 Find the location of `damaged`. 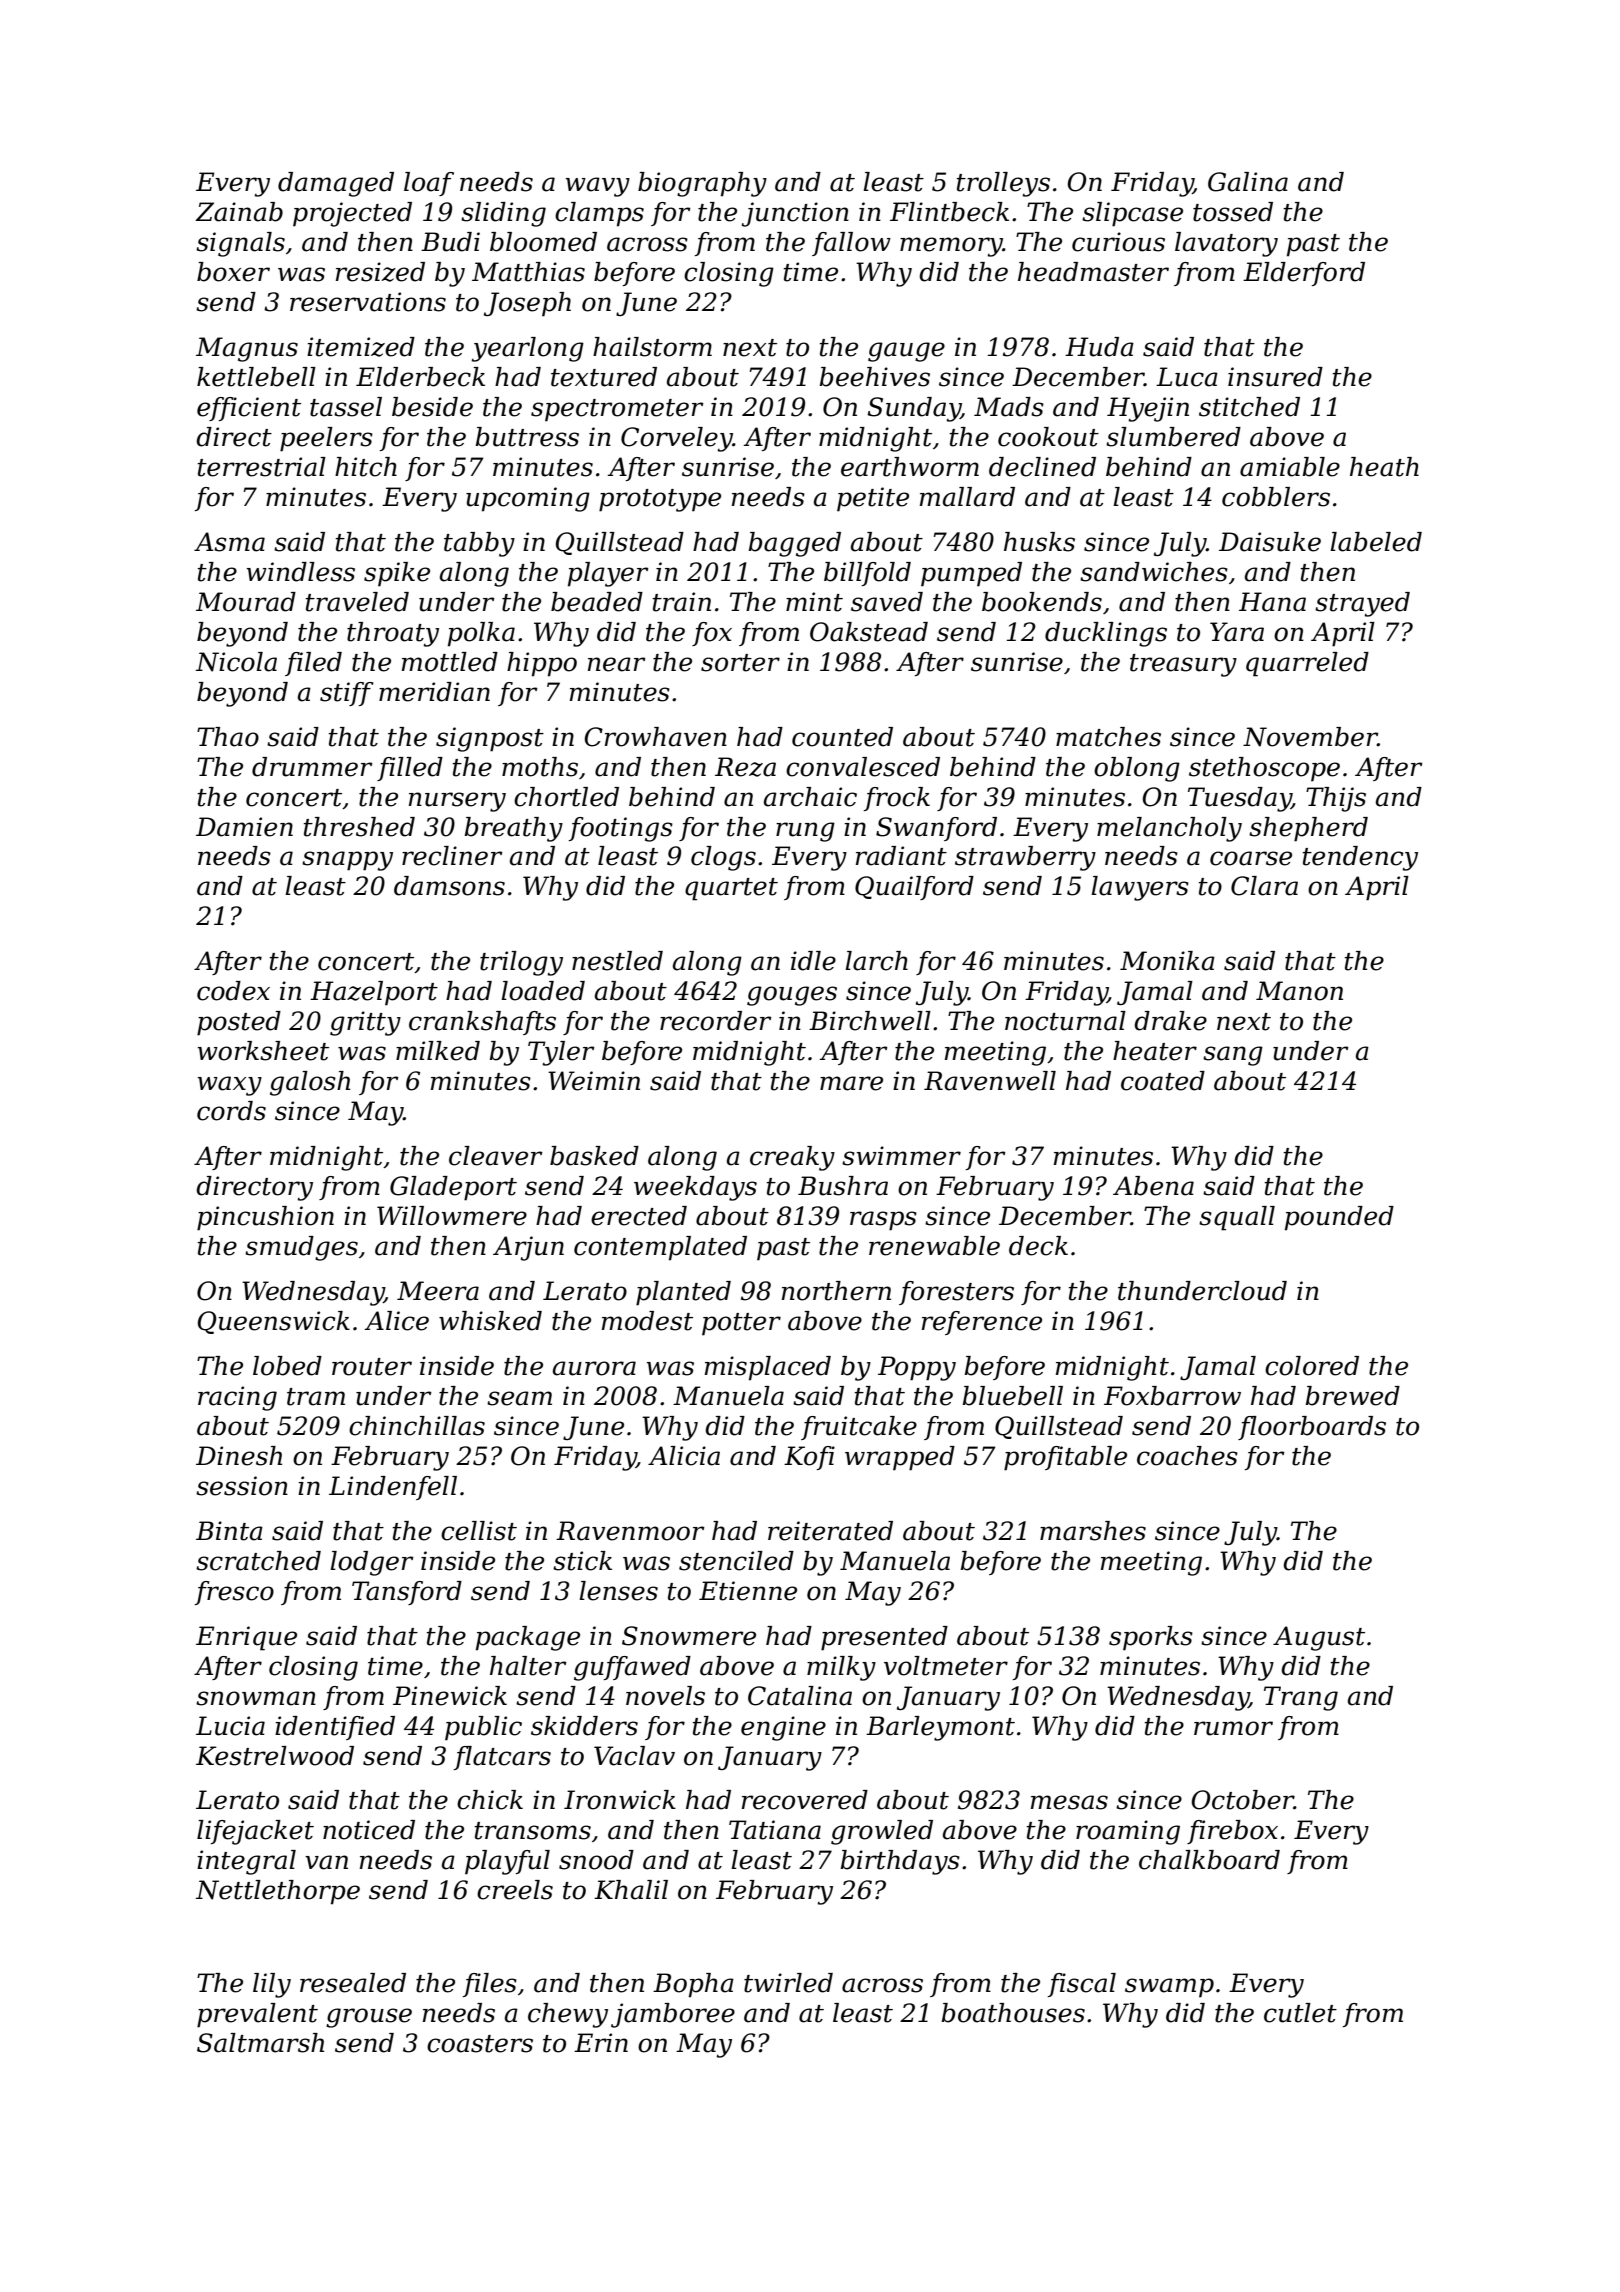

damaged is located at coordinates (336, 184).
